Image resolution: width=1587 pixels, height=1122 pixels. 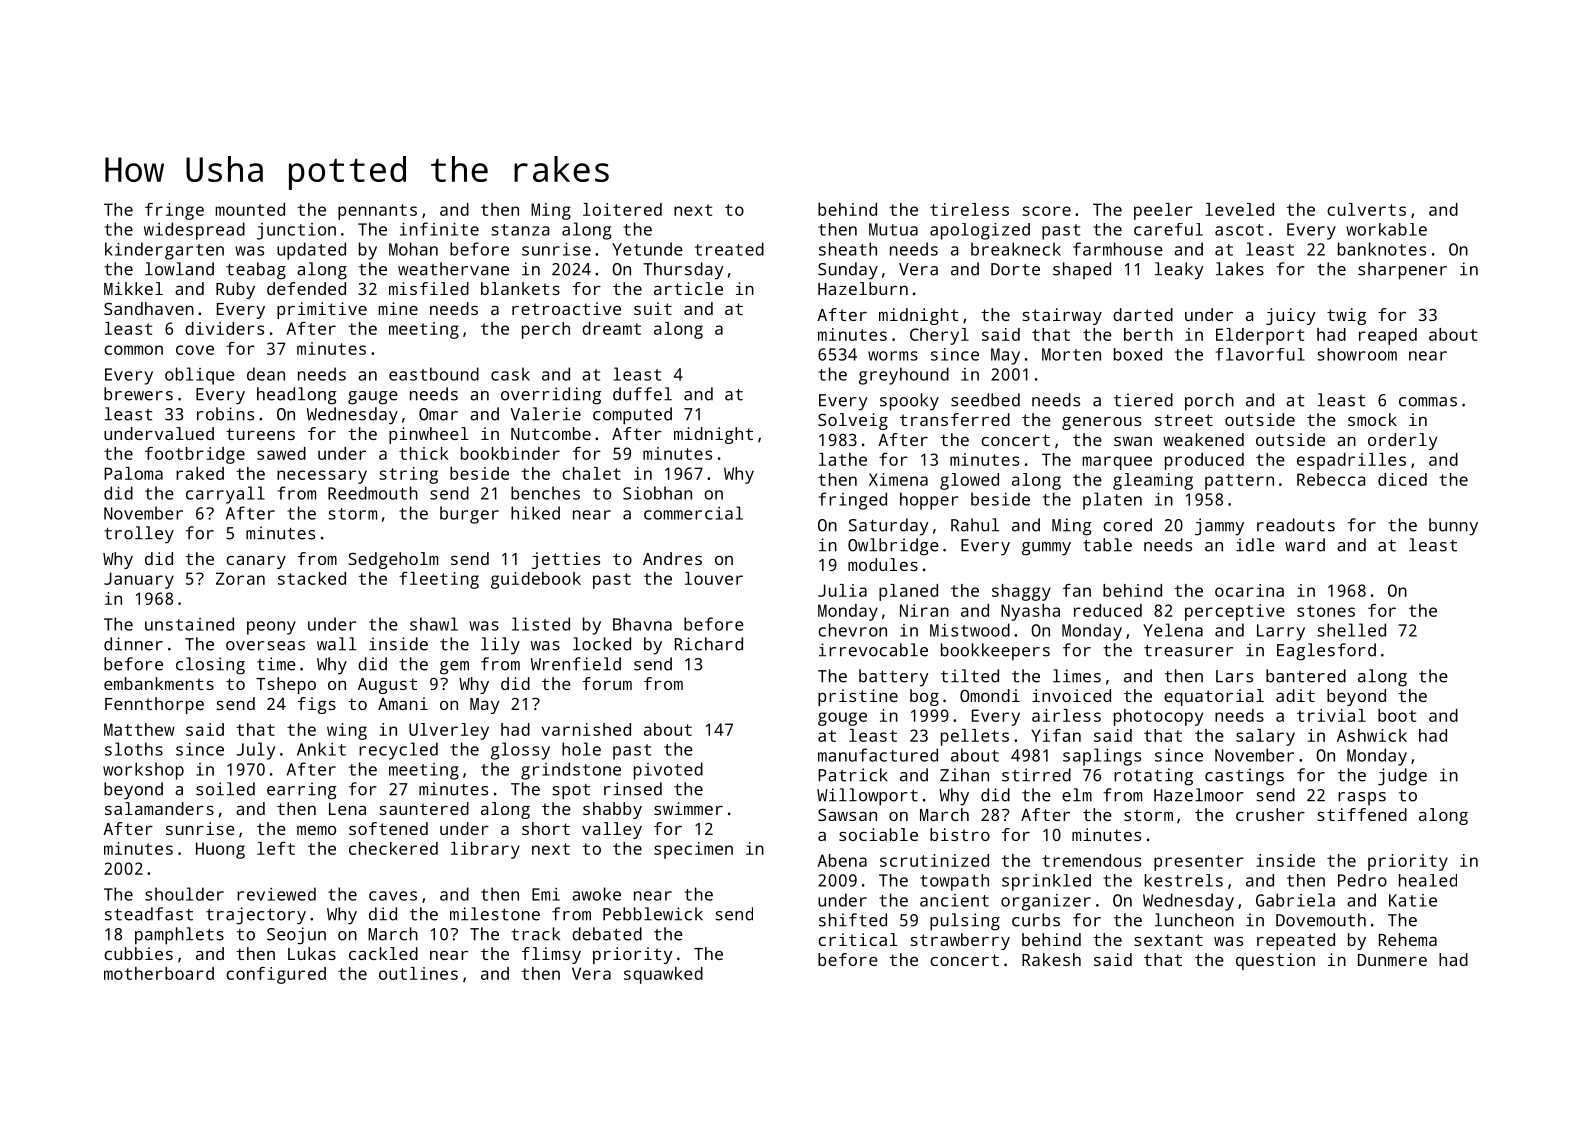 I want to click on suit, so click(x=653, y=308).
